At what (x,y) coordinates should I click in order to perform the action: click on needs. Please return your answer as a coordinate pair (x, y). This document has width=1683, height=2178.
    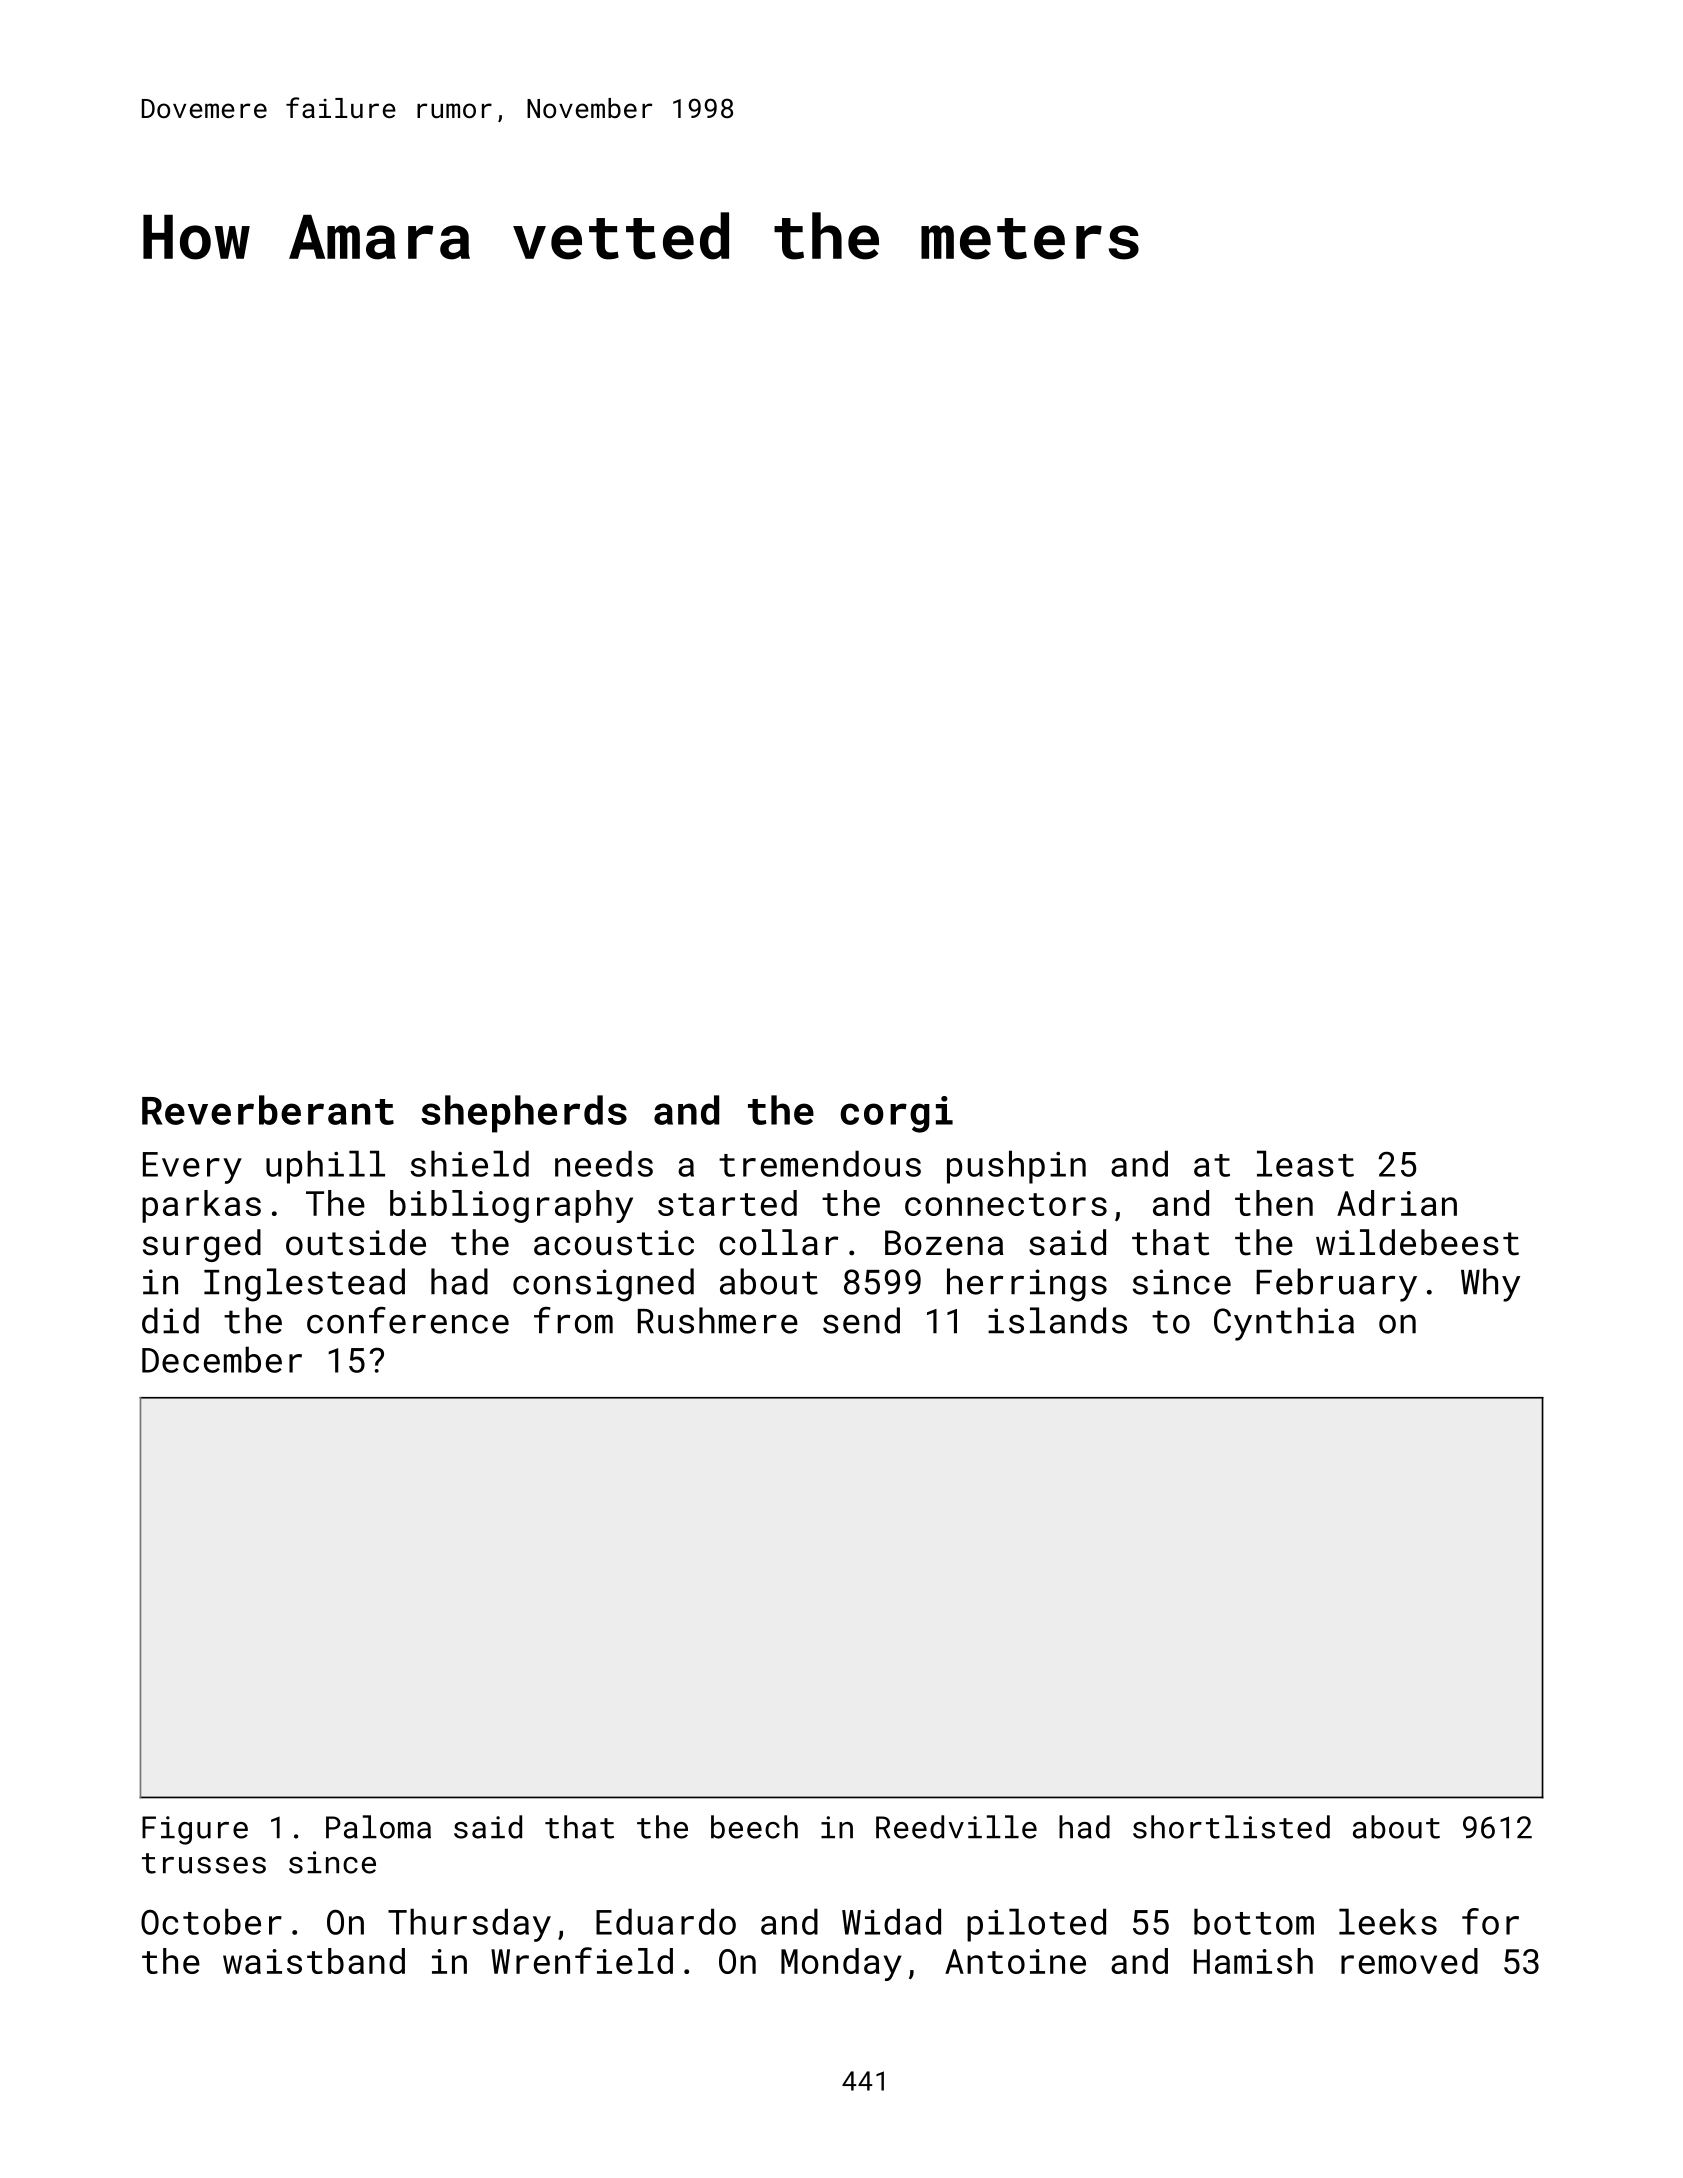
    Looking at the image, I should click on (604, 1163).
